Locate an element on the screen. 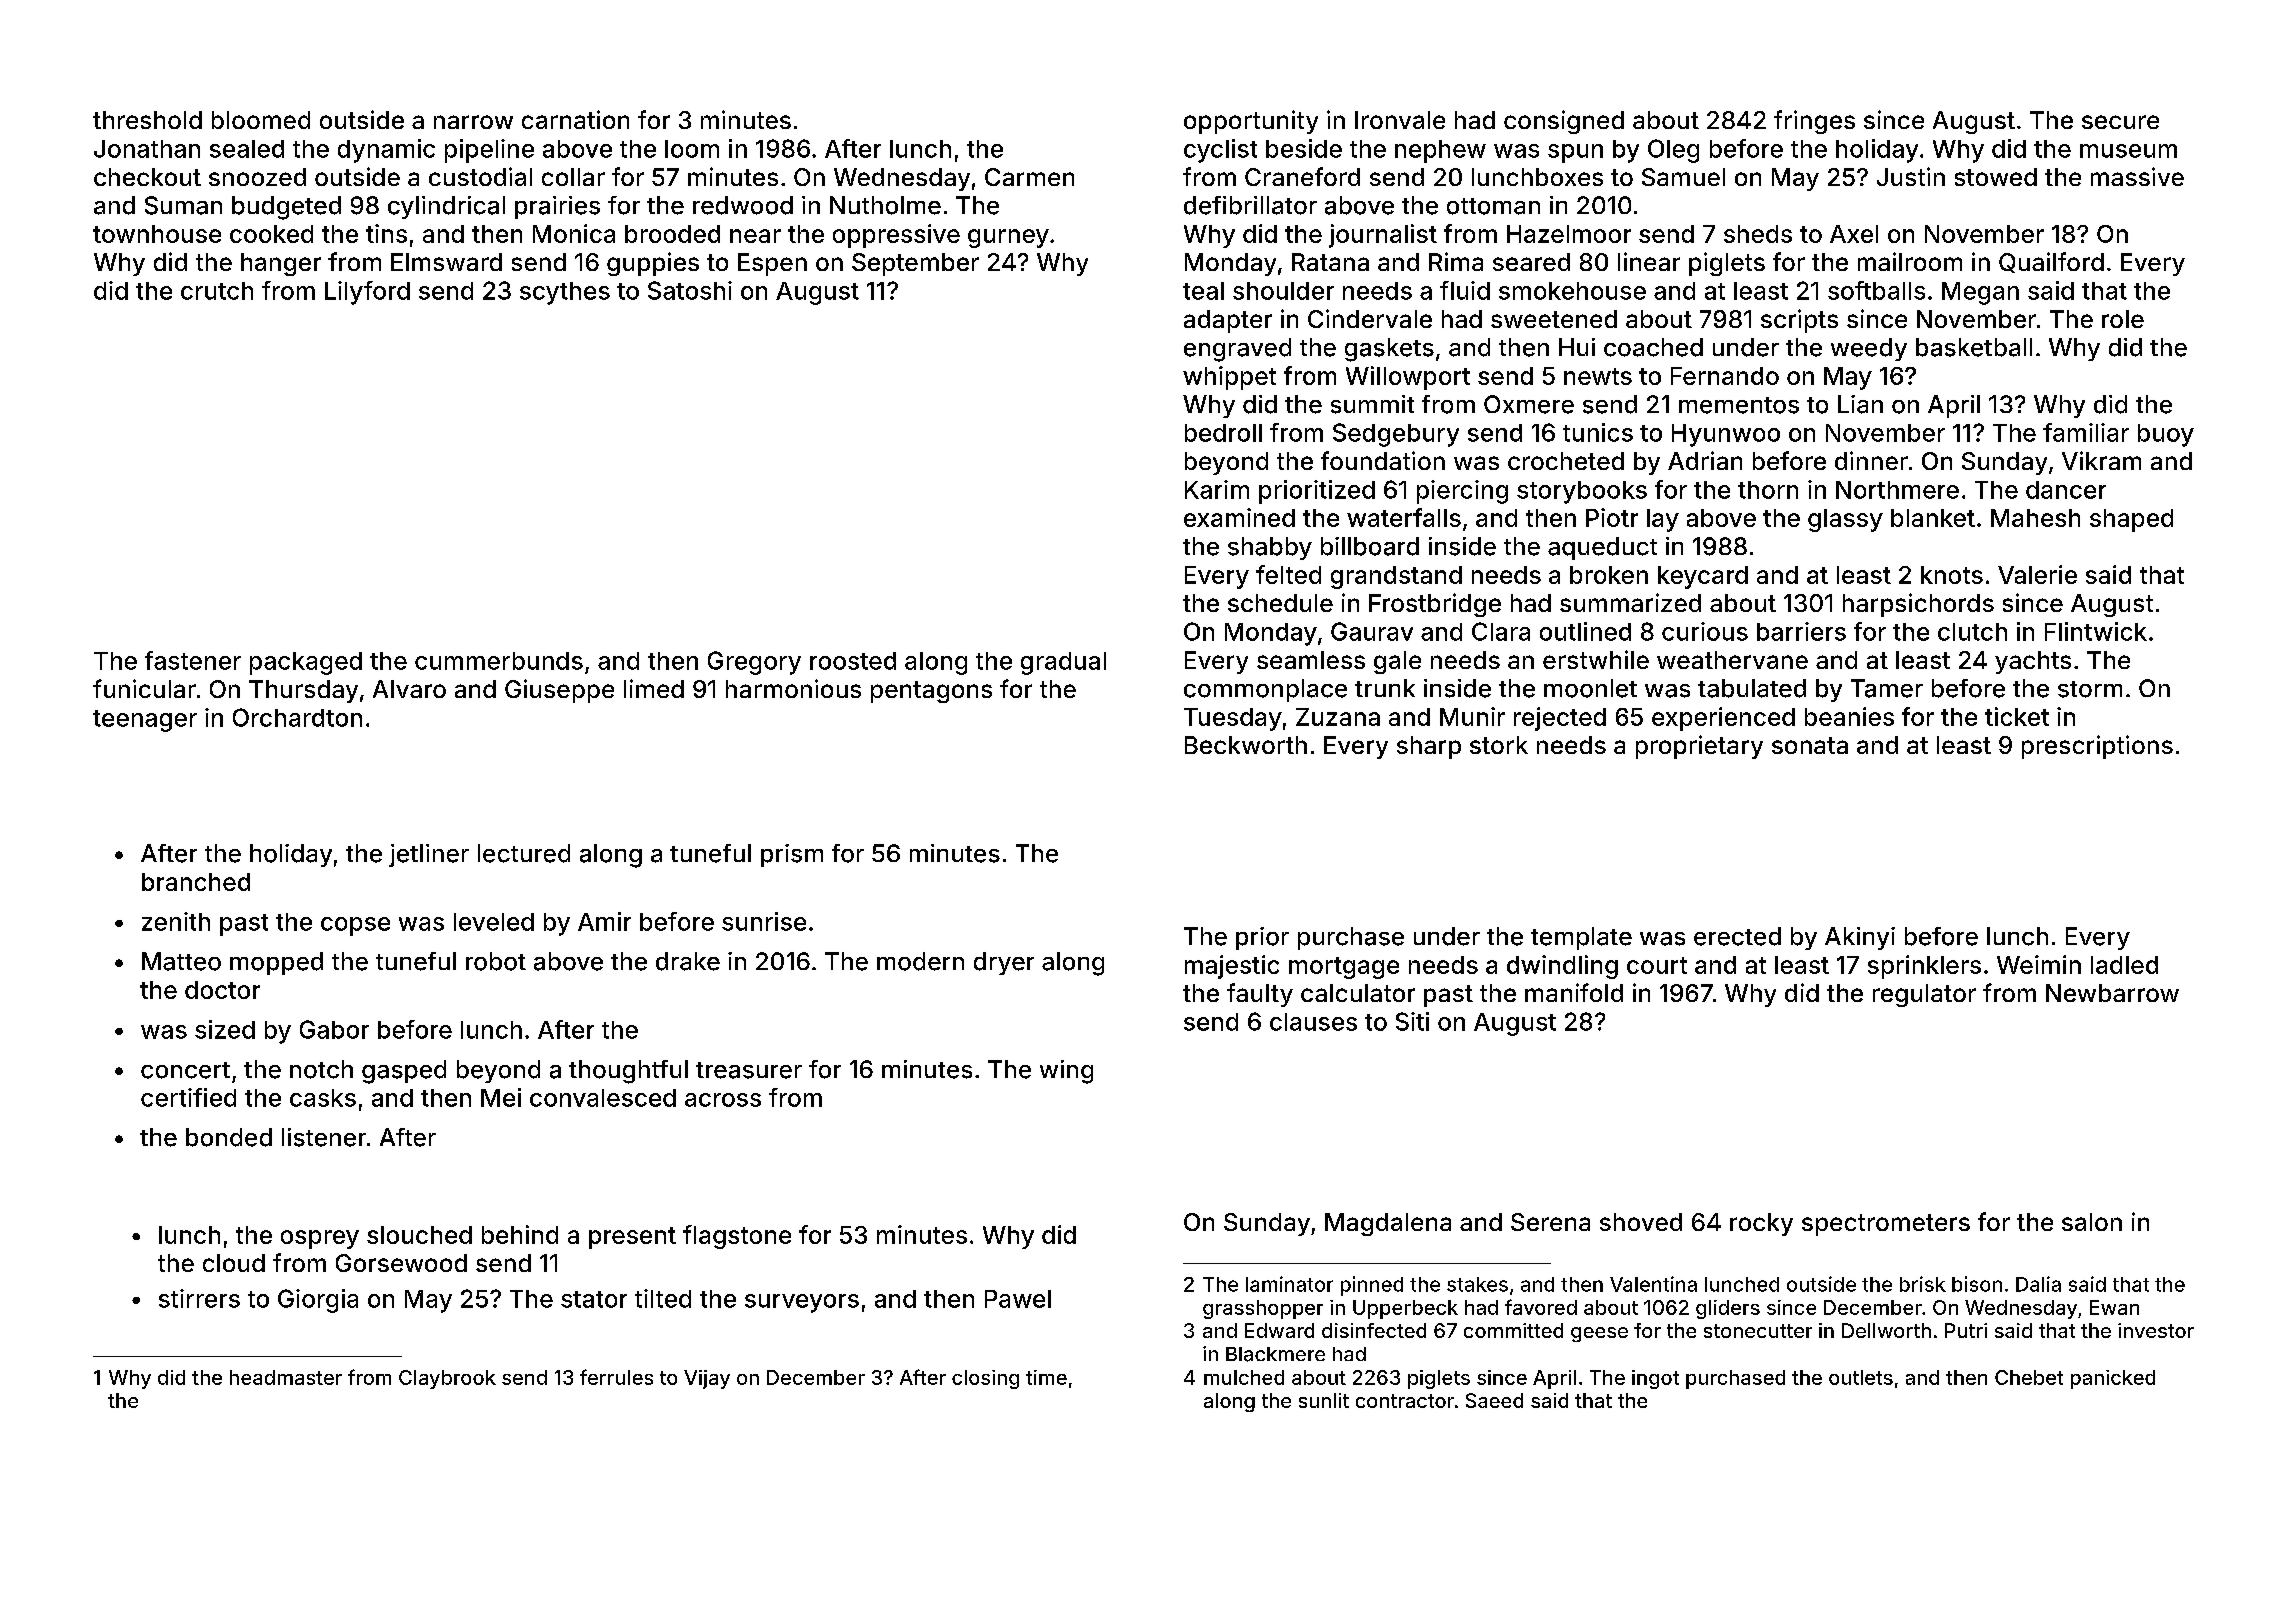  basketball is located at coordinates (1974, 347).
